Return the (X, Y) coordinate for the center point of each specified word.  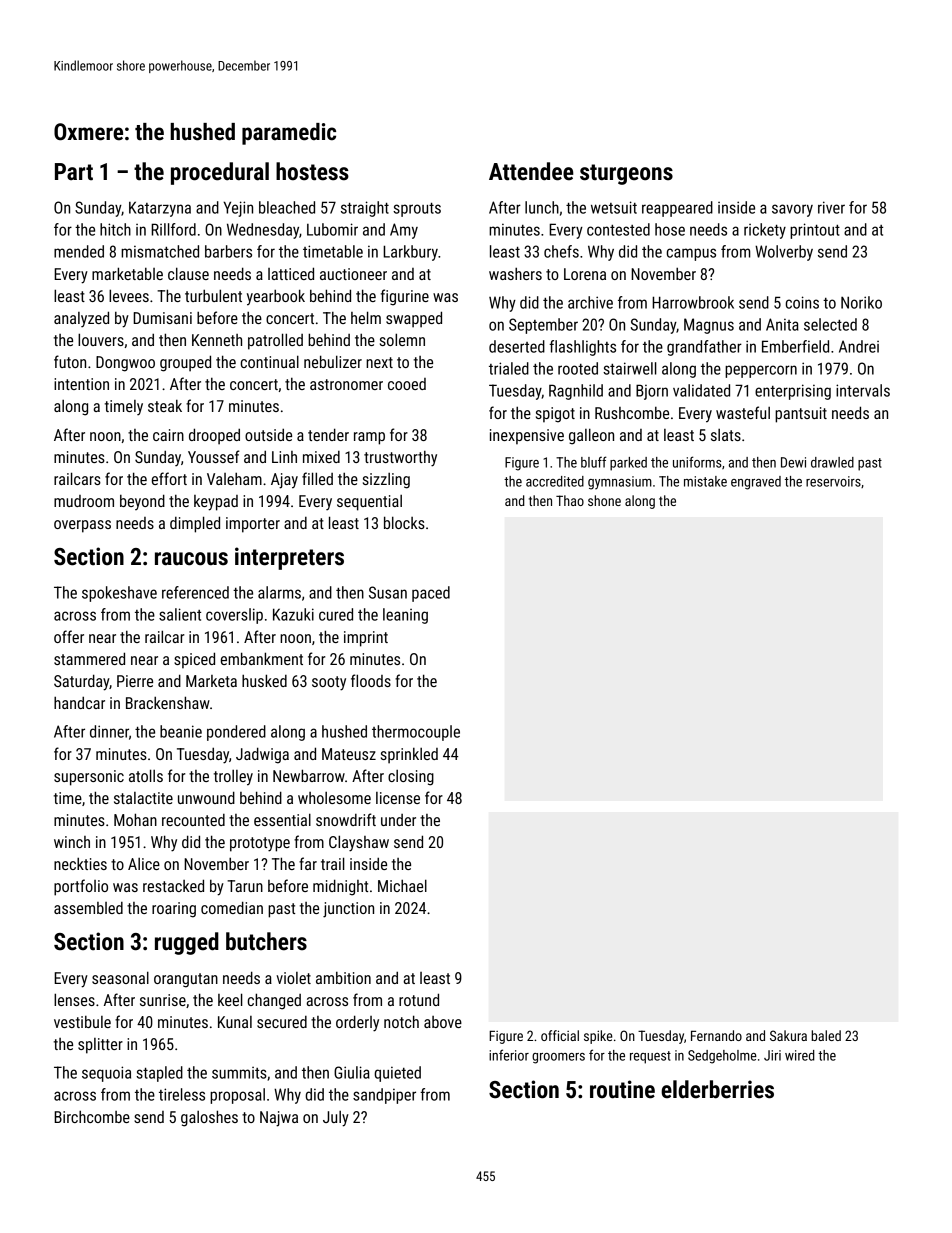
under (398, 820)
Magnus (709, 326)
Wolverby (784, 253)
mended (79, 251)
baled (826, 1035)
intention (81, 384)
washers (515, 273)
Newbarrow (309, 775)
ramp (369, 438)
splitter (100, 1046)
